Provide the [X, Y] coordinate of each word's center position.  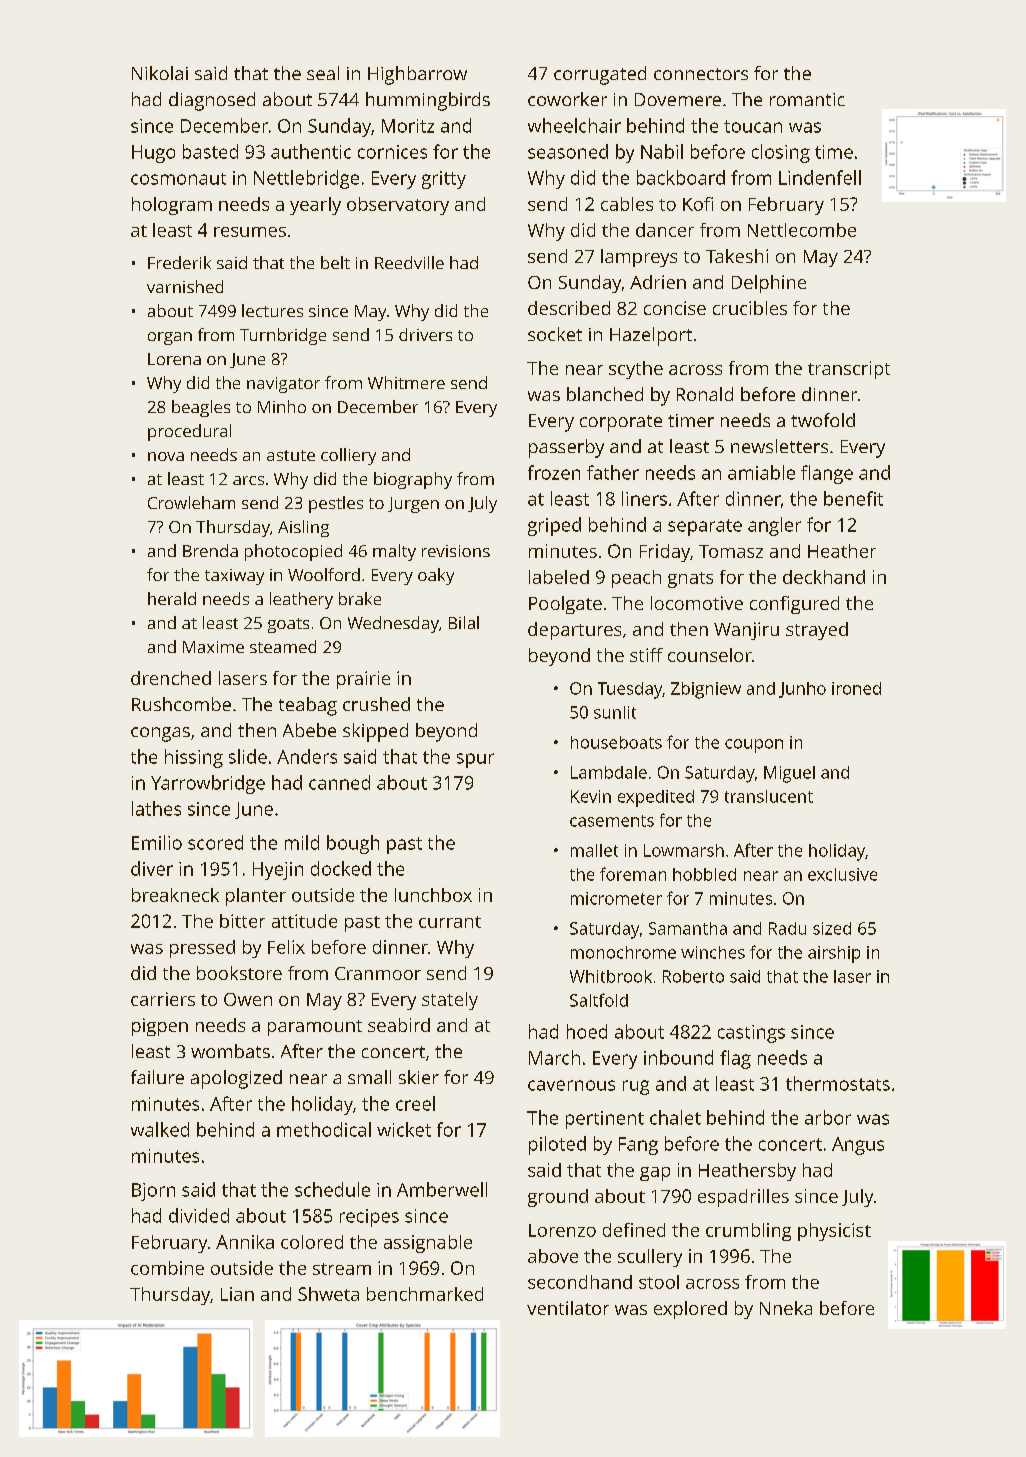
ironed [856, 688]
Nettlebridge [306, 179]
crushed [376, 704]
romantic [807, 99]
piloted [557, 1145]
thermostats [838, 1083]
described [569, 308]
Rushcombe [181, 704]
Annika [245, 1242]
